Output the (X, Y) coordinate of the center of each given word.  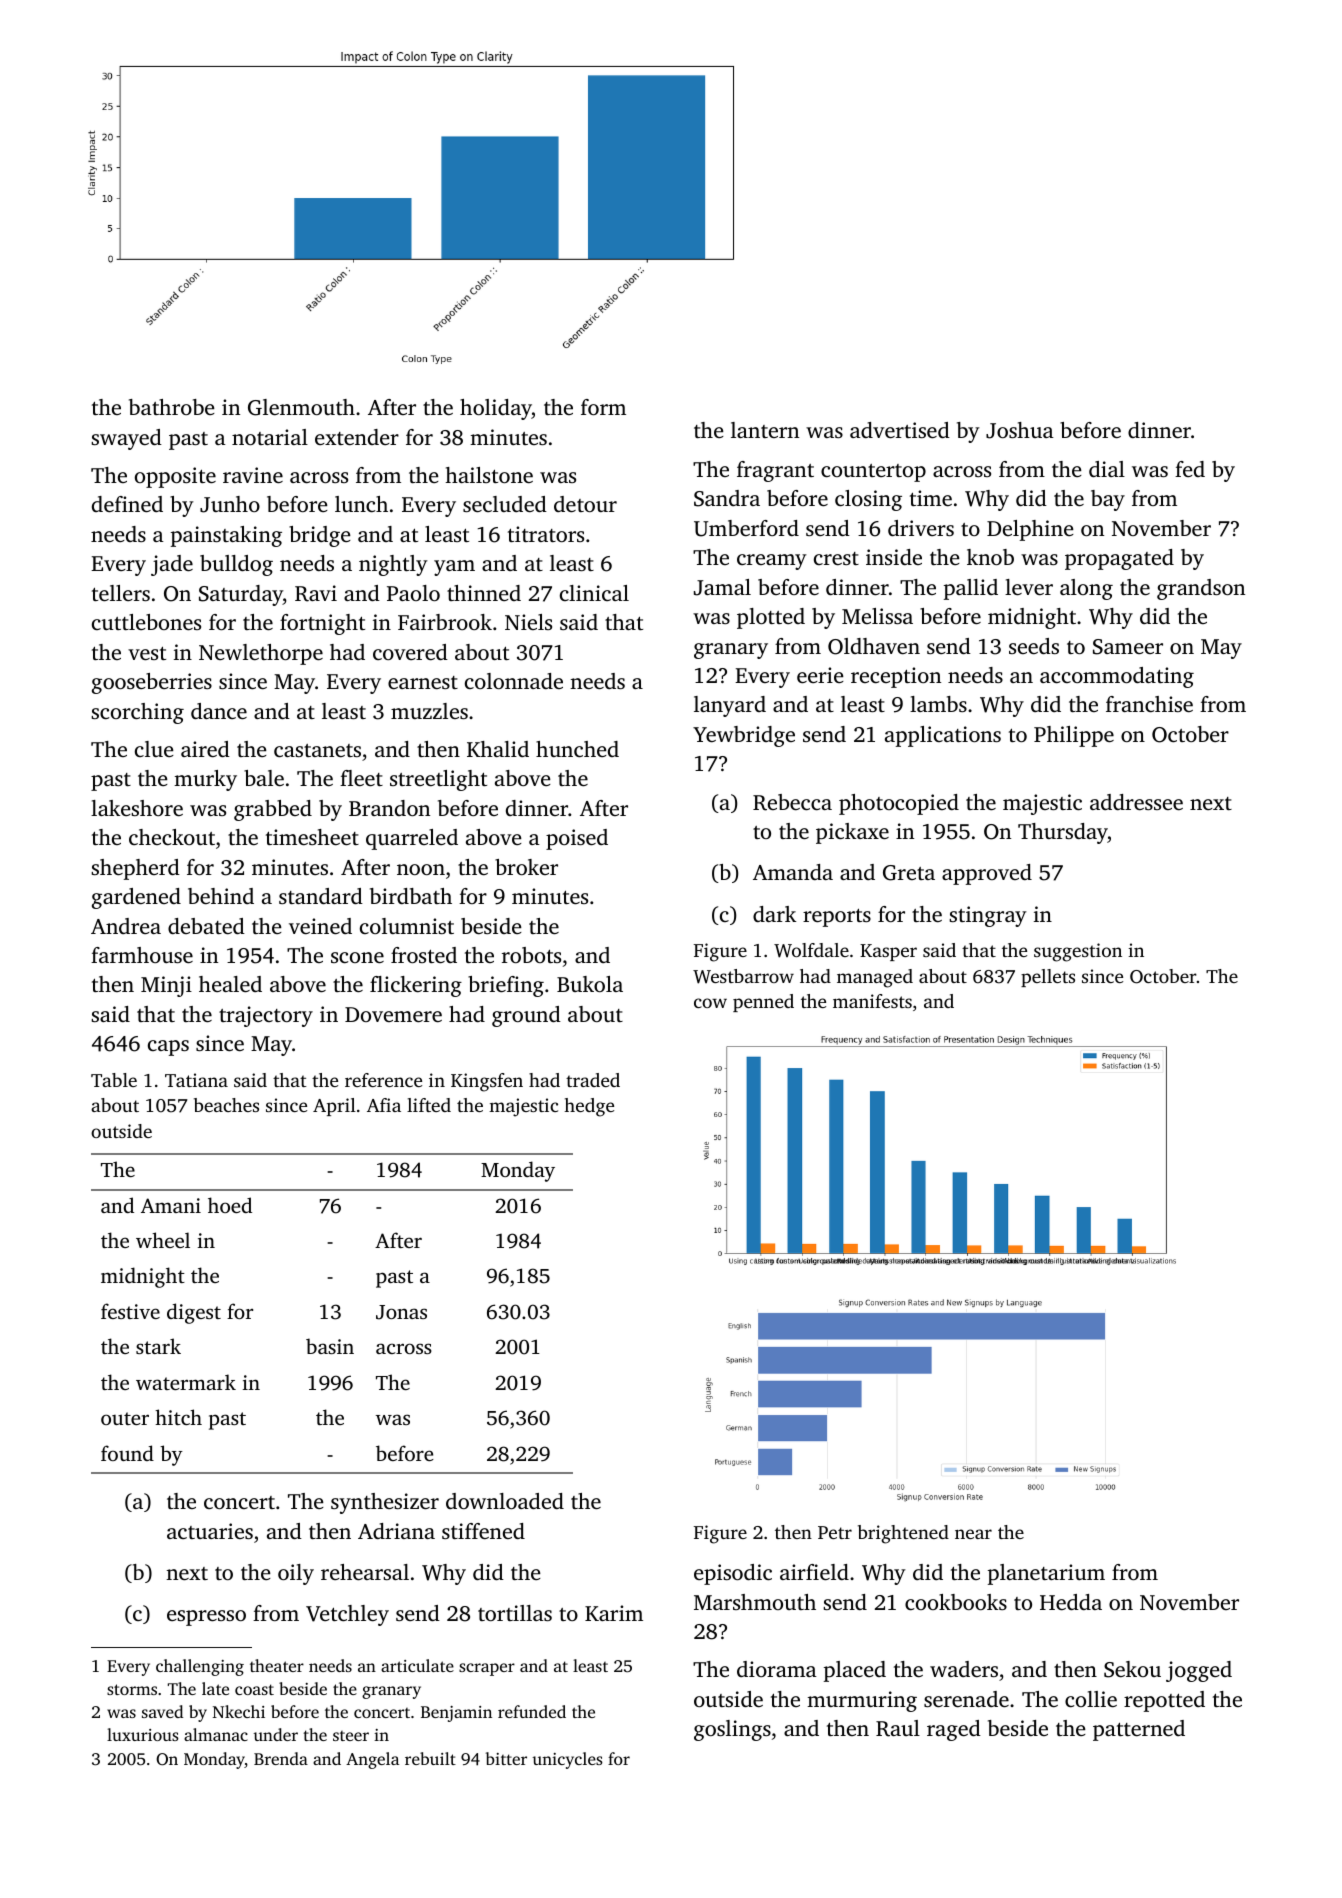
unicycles (567, 1760)
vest (147, 653)
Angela (372, 1760)
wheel (163, 1240)
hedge (589, 1107)
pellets (1048, 978)
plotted (771, 618)
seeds (1034, 646)
